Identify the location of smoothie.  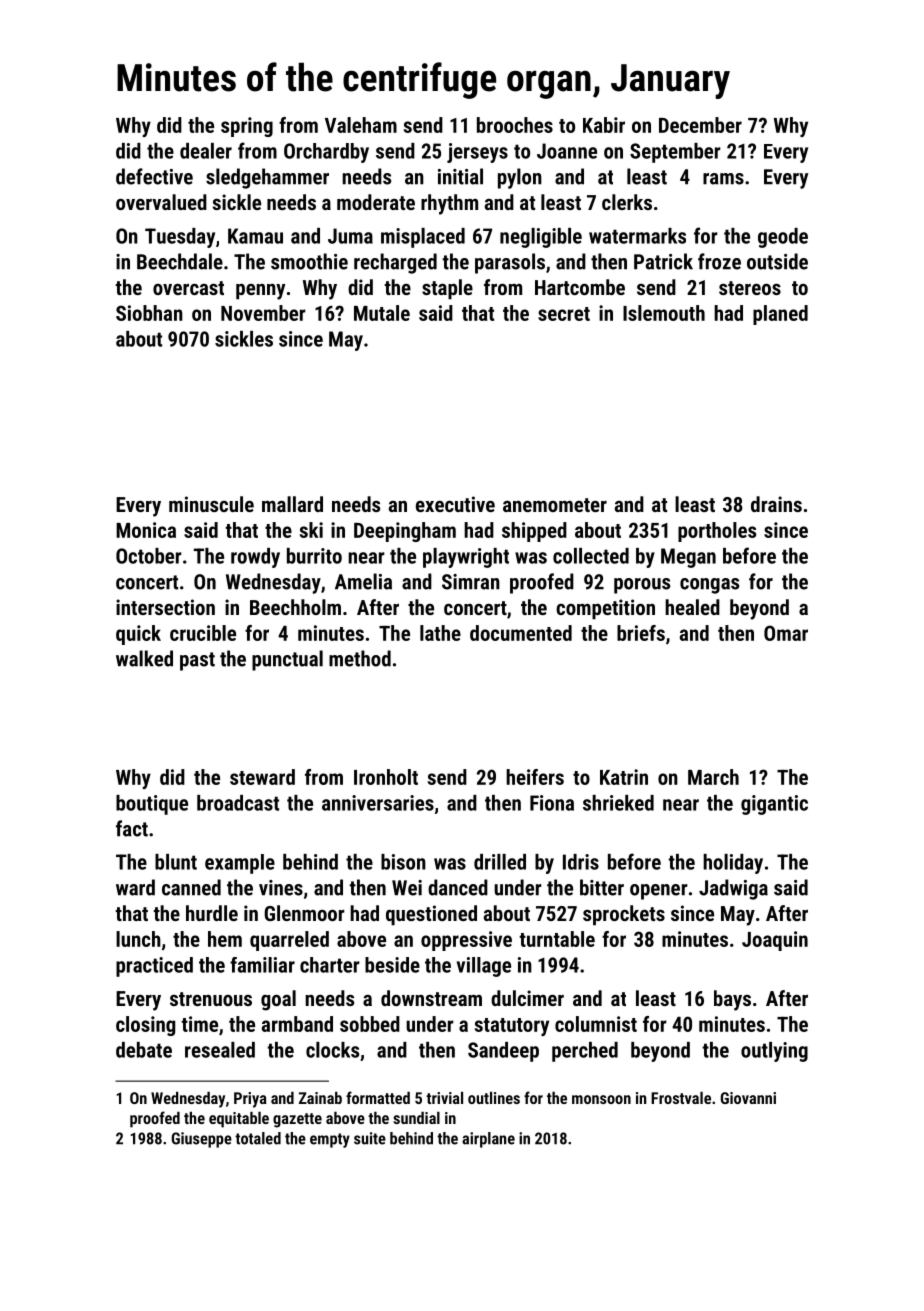
(309, 261).
